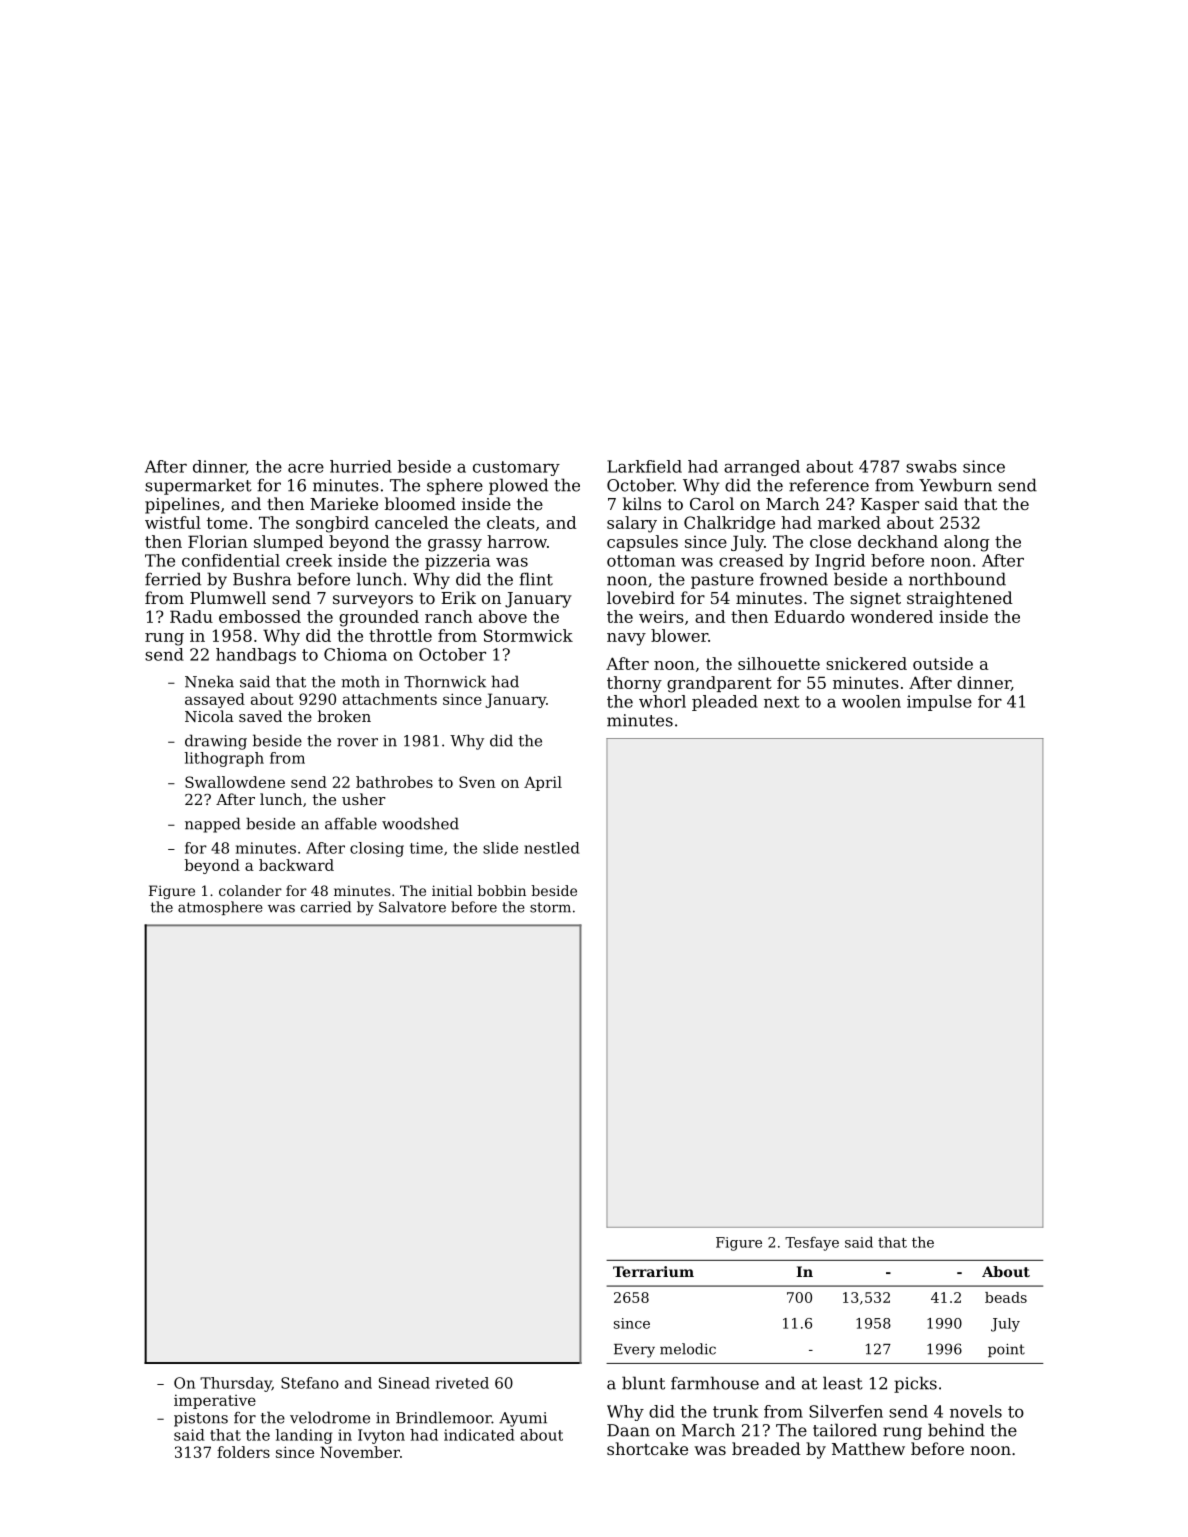 Image resolution: width=1188 pixels, height=1537 pixels. What do you see at coordinates (458, 597) in the page?
I see `Erik` at bounding box center [458, 597].
